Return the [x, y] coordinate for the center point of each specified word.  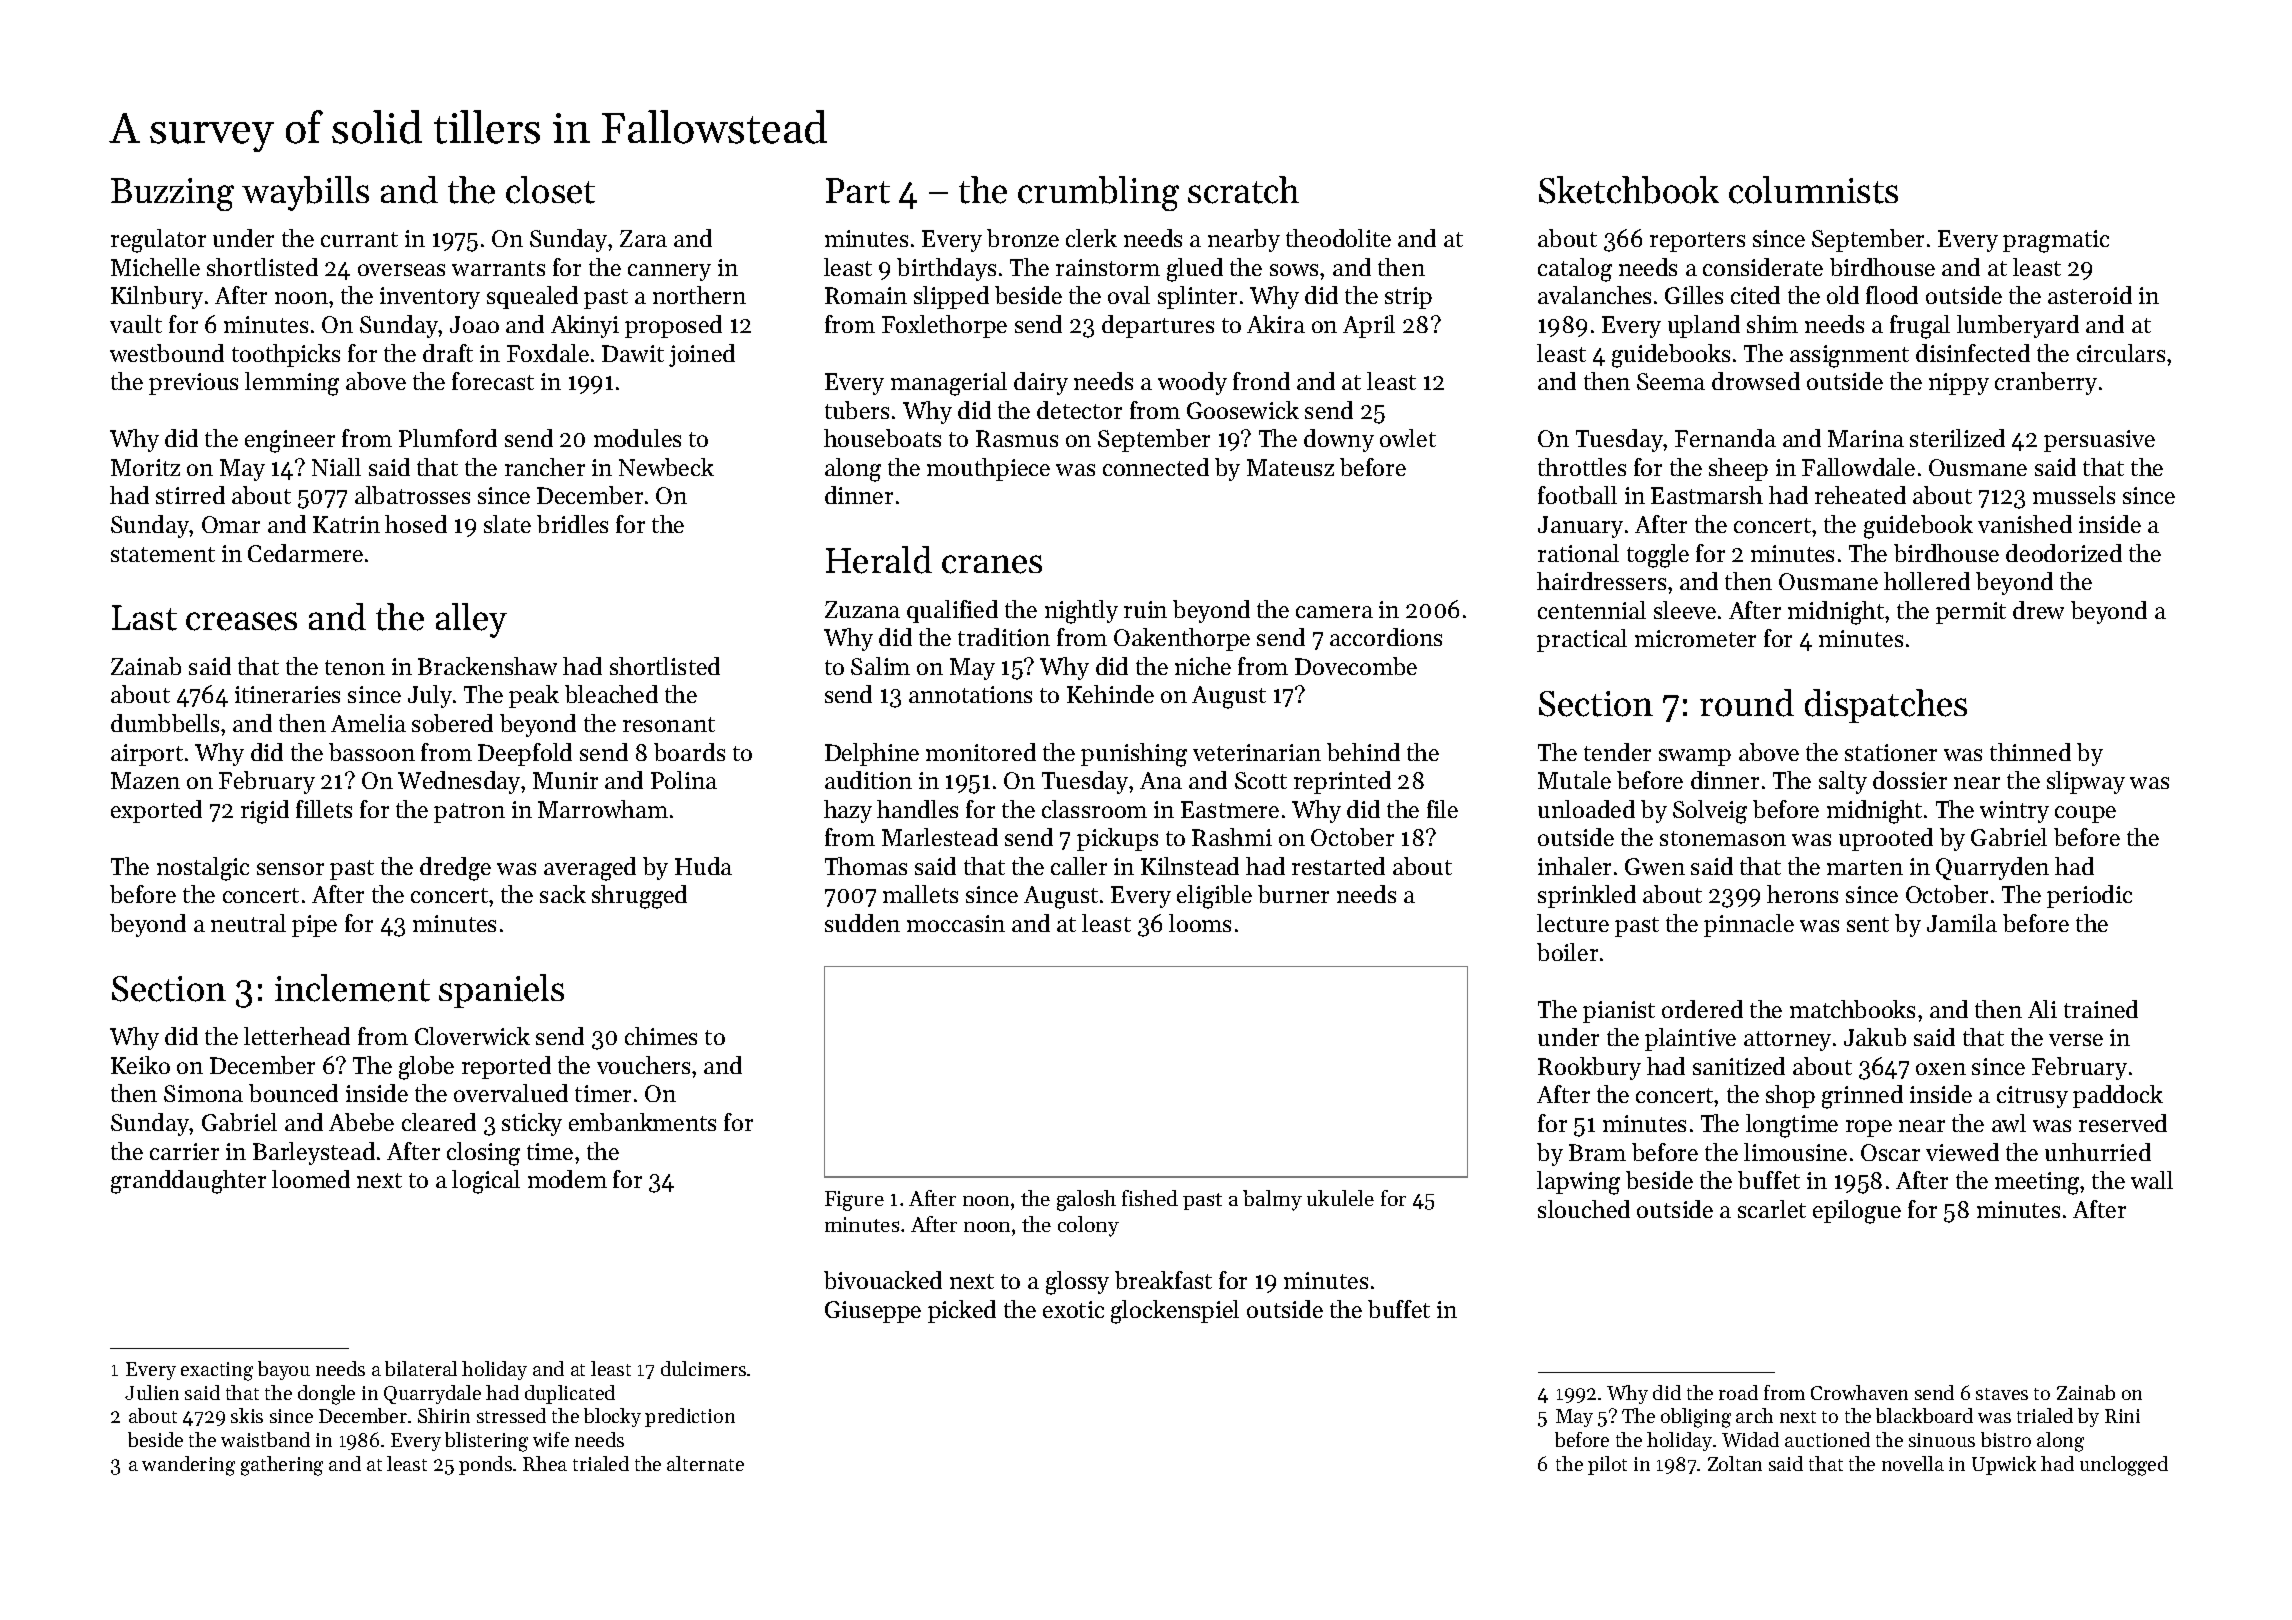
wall [2152, 1180]
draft [448, 353]
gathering [282, 1466]
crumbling [1098, 193]
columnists [1813, 190]
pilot [1607, 1465]
